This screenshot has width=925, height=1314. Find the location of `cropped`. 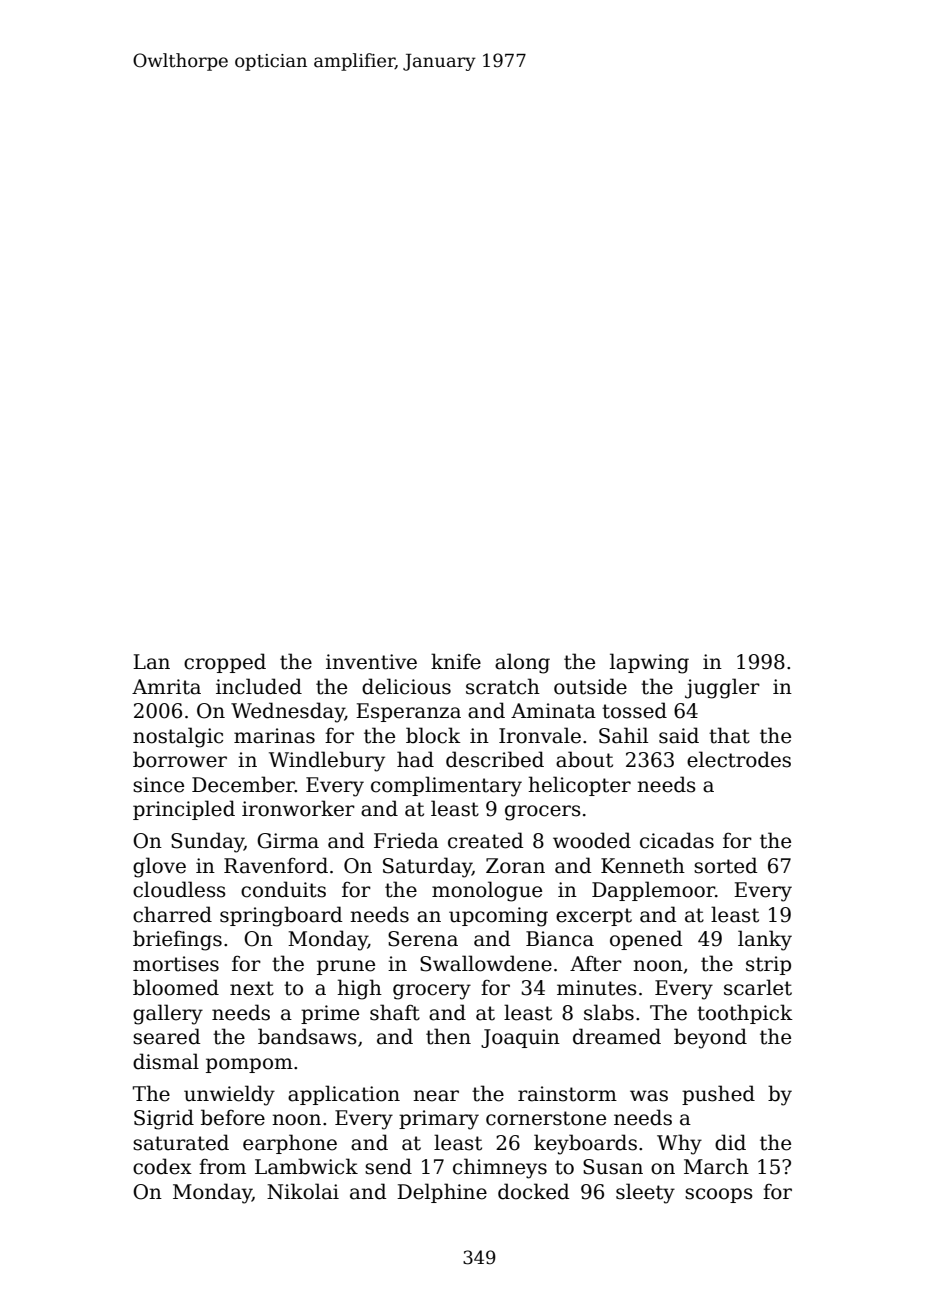

cropped is located at coordinates (225, 663).
